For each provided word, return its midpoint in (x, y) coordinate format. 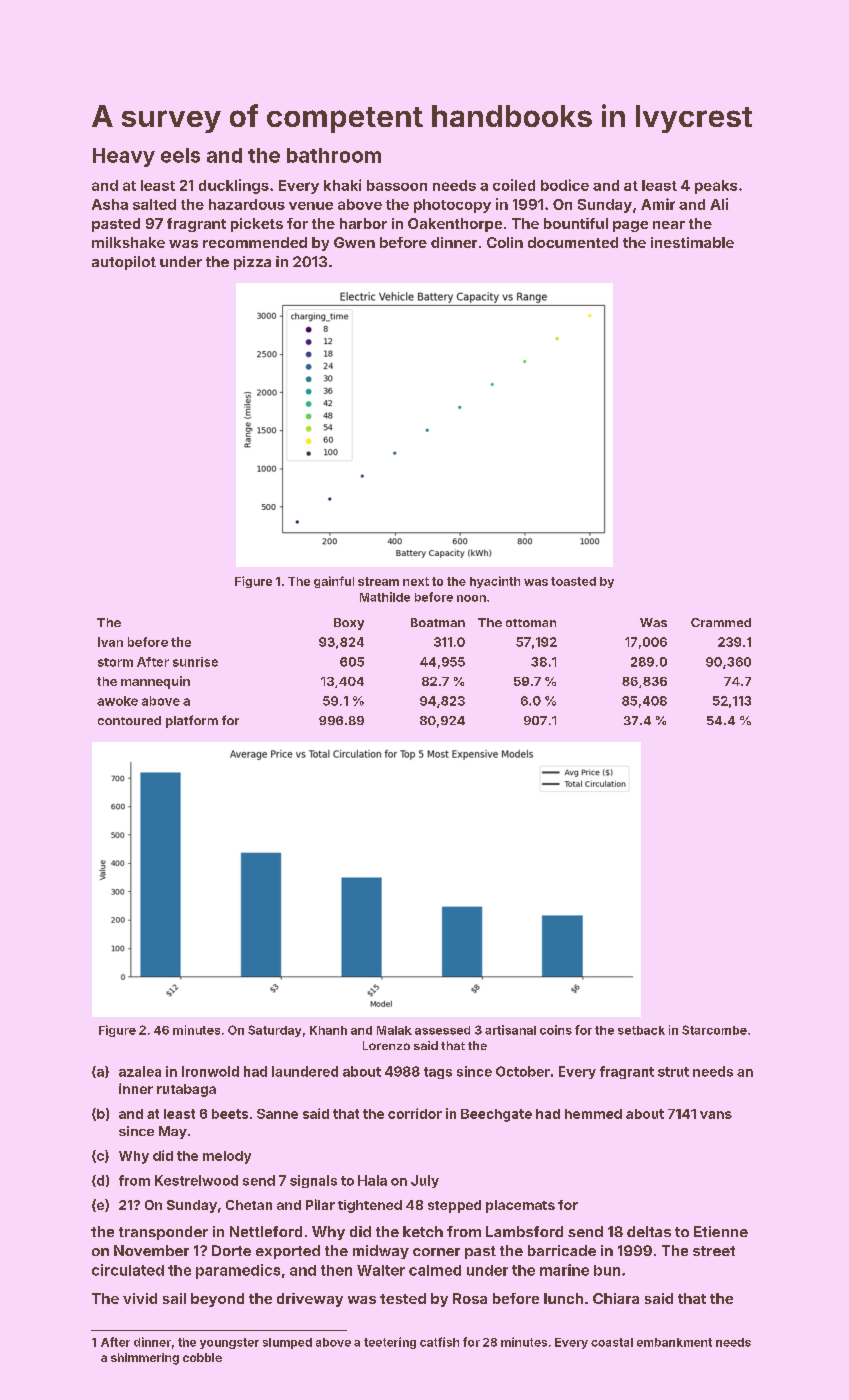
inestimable (692, 242)
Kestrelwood (196, 1180)
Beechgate (496, 1115)
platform (192, 721)
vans (716, 1115)
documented (573, 242)
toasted (573, 581)
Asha (110, 204)
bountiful (576, 223)
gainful (334, 582)
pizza (252, 263)
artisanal (510, 1030)
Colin (505, 242)
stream (378, 581)
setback (641, 1030)
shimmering (145, 1359)
